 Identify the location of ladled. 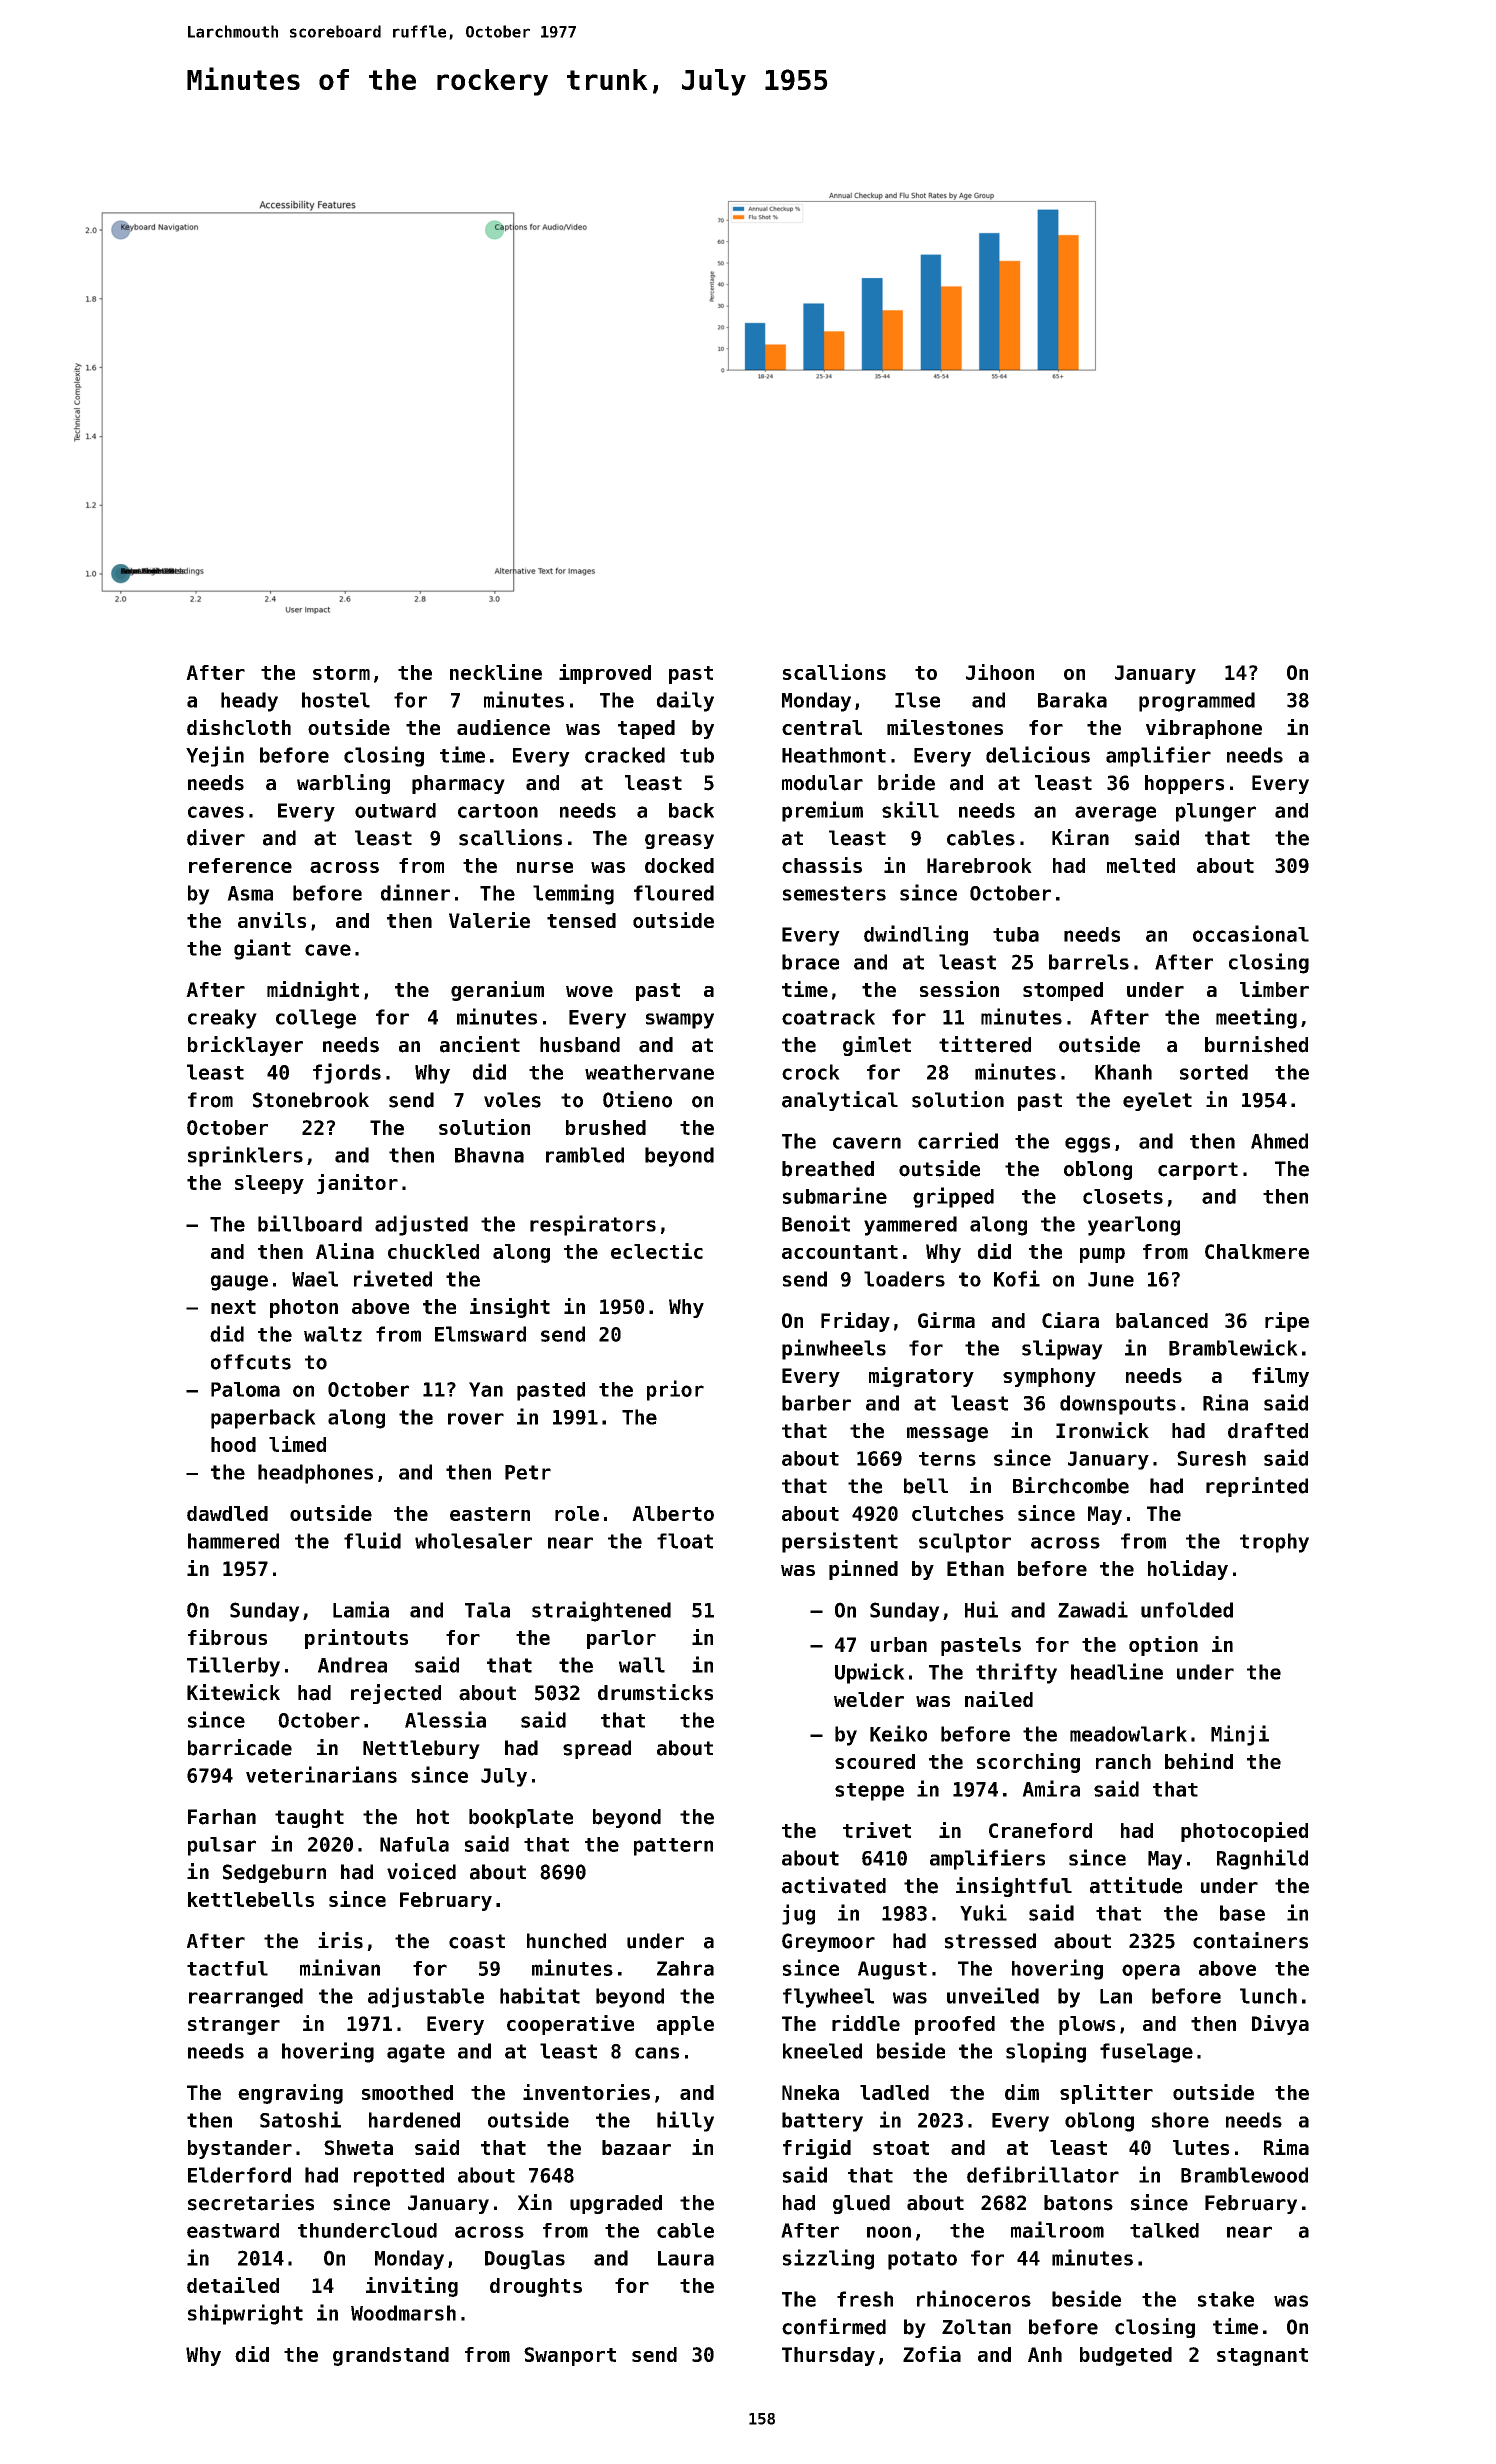
(894, 2092).
